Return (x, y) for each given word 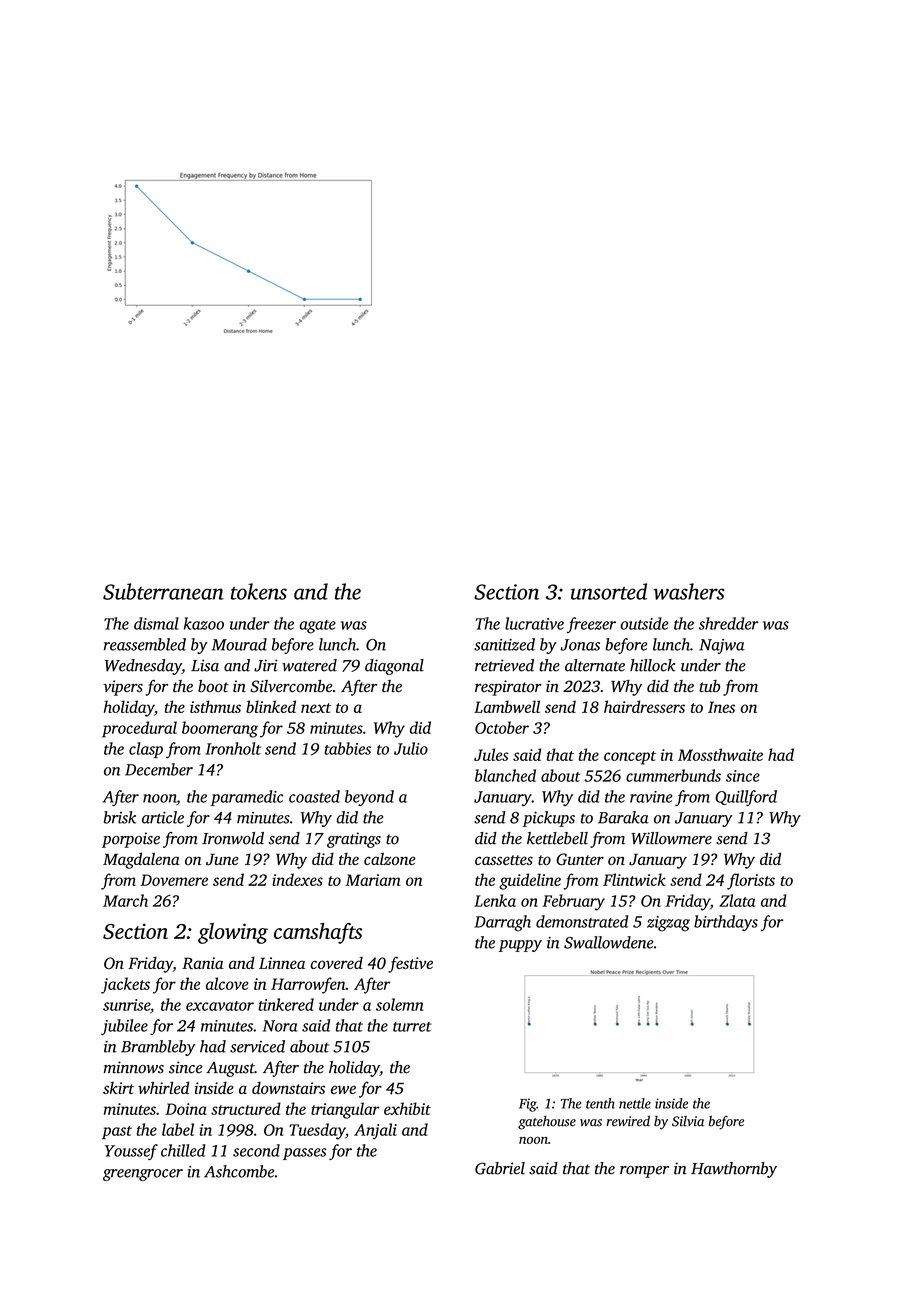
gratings (354, 840)
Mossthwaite (720, 754)
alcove (227, 983)
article (163, 817)
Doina (186, 1109)
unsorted (608, 591)
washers (688, 591)
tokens (259, 591)
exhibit (407, 1108)
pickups (548, 819)
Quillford (746, 798)
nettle (635, 1103)
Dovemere (174, 880)
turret (412, 1027)
